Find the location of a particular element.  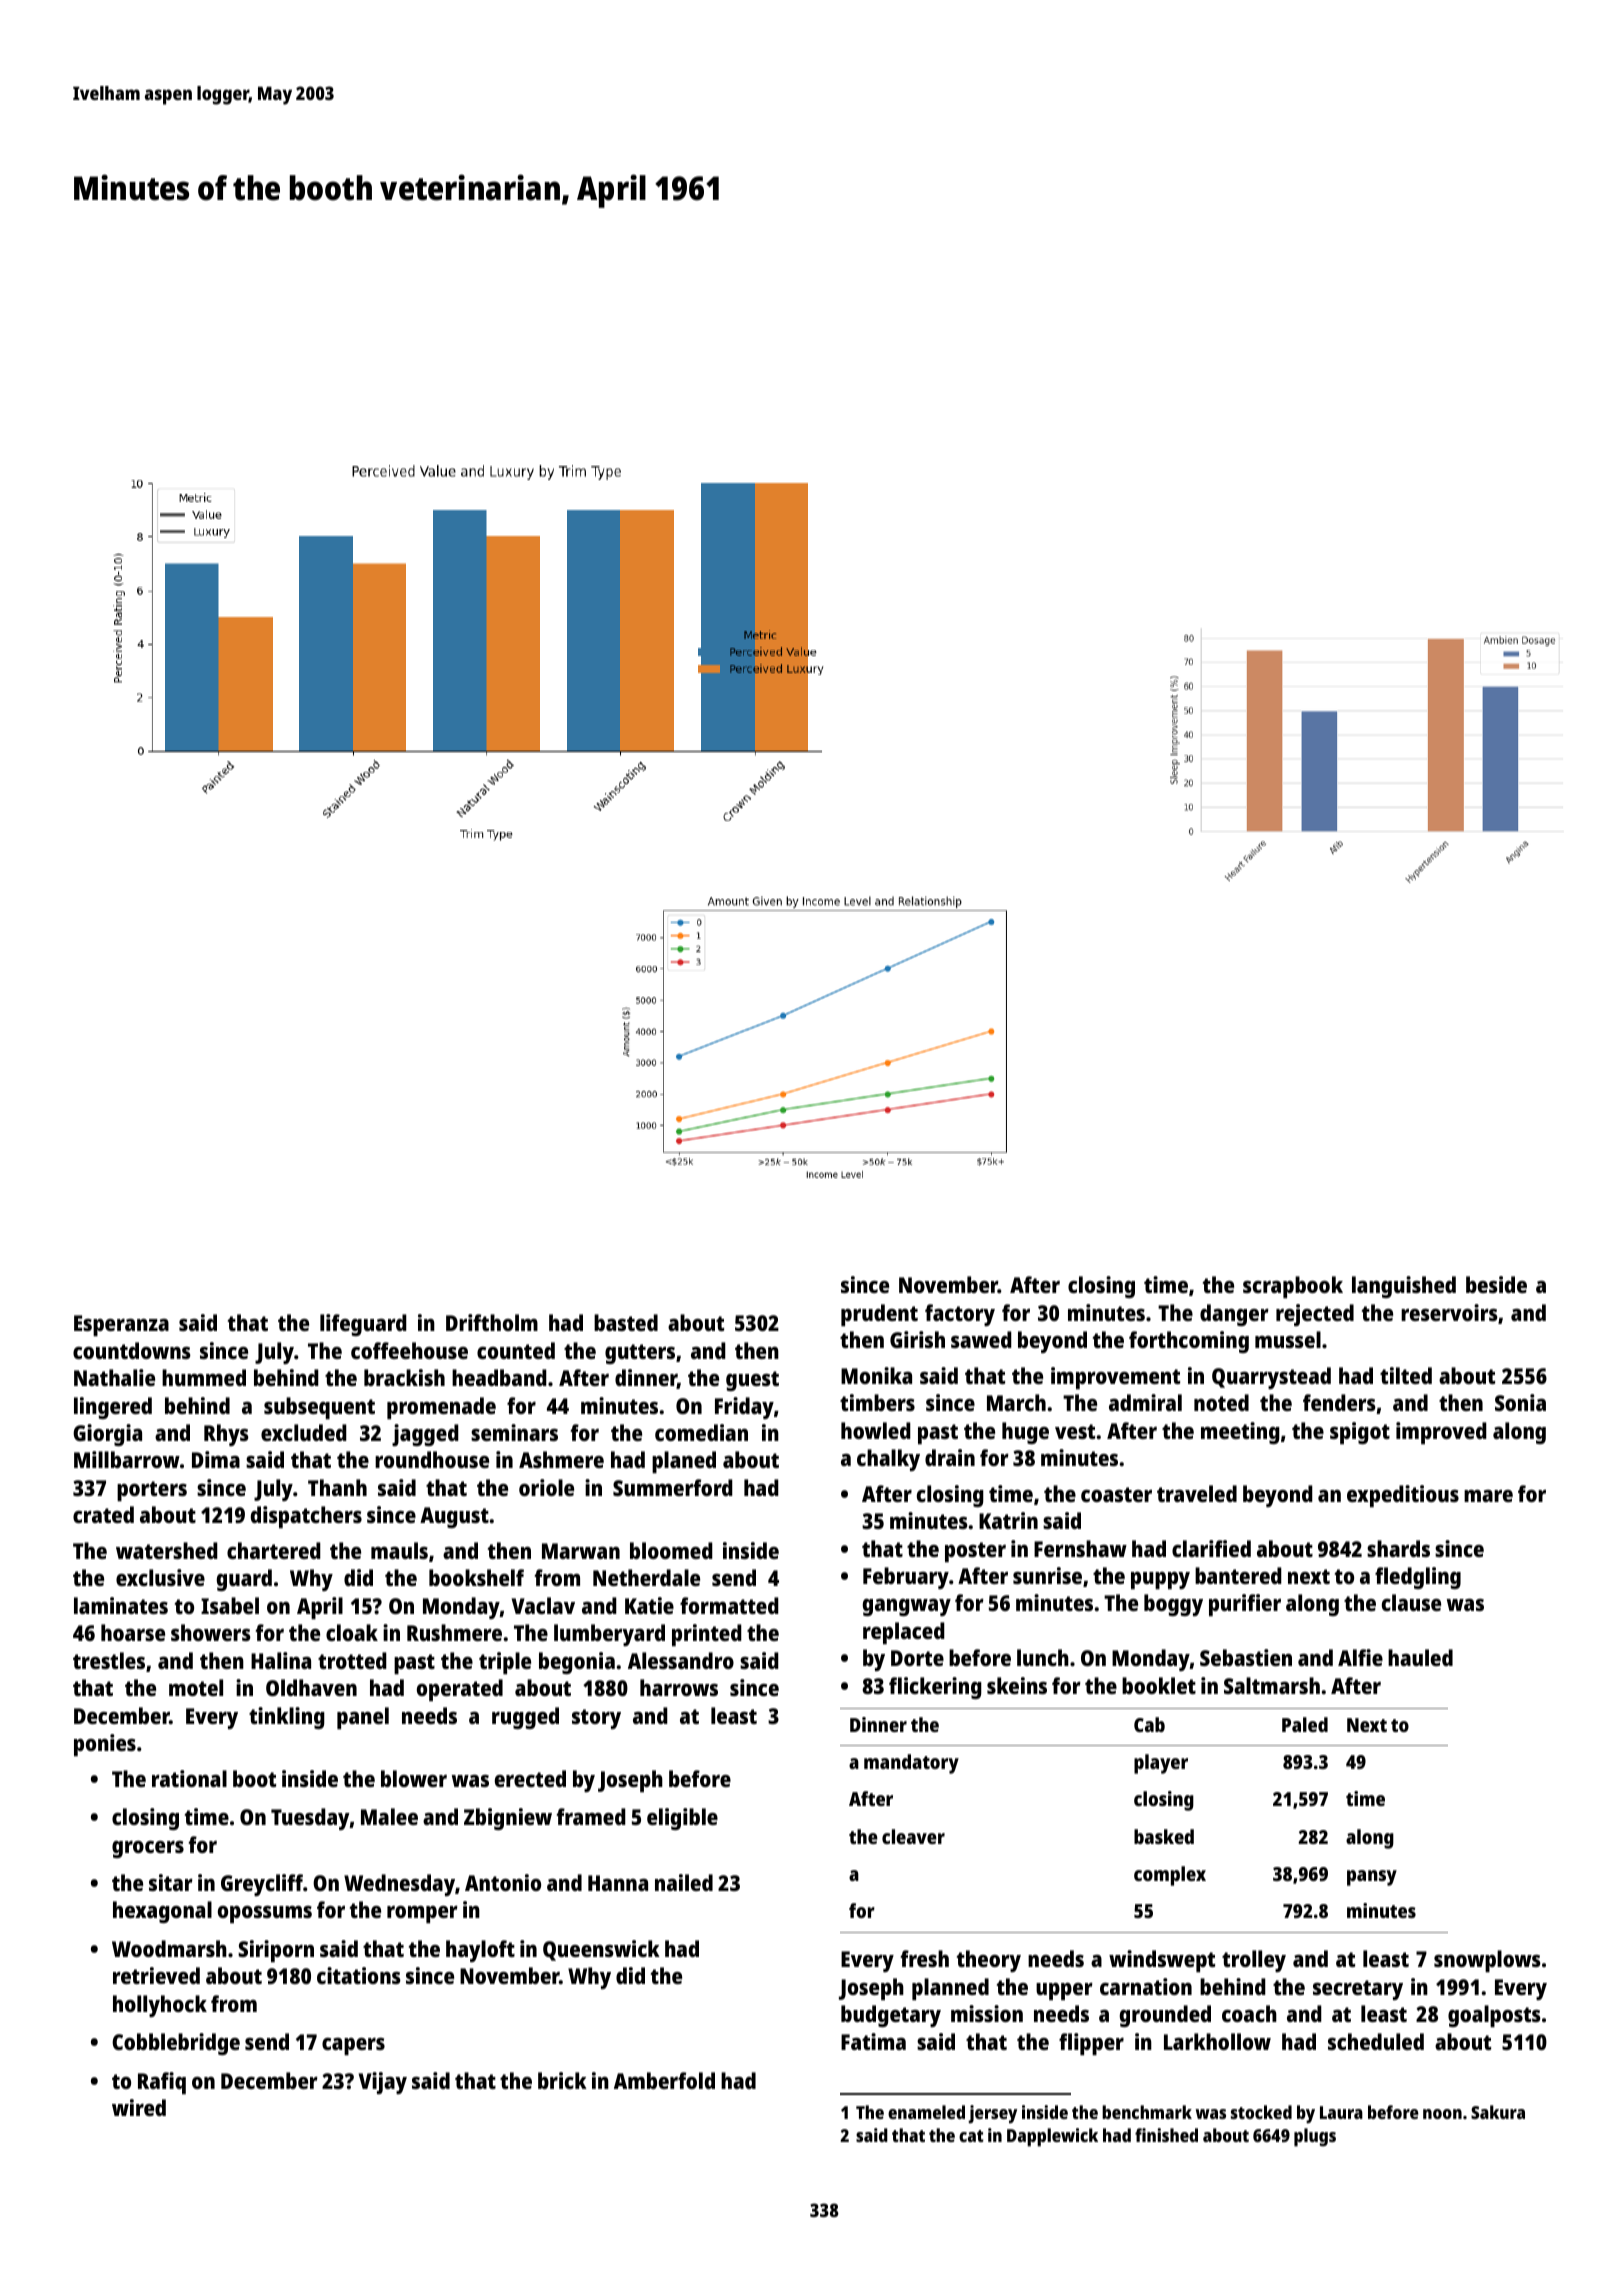

beside is located at coordinates (1496, 1284).
